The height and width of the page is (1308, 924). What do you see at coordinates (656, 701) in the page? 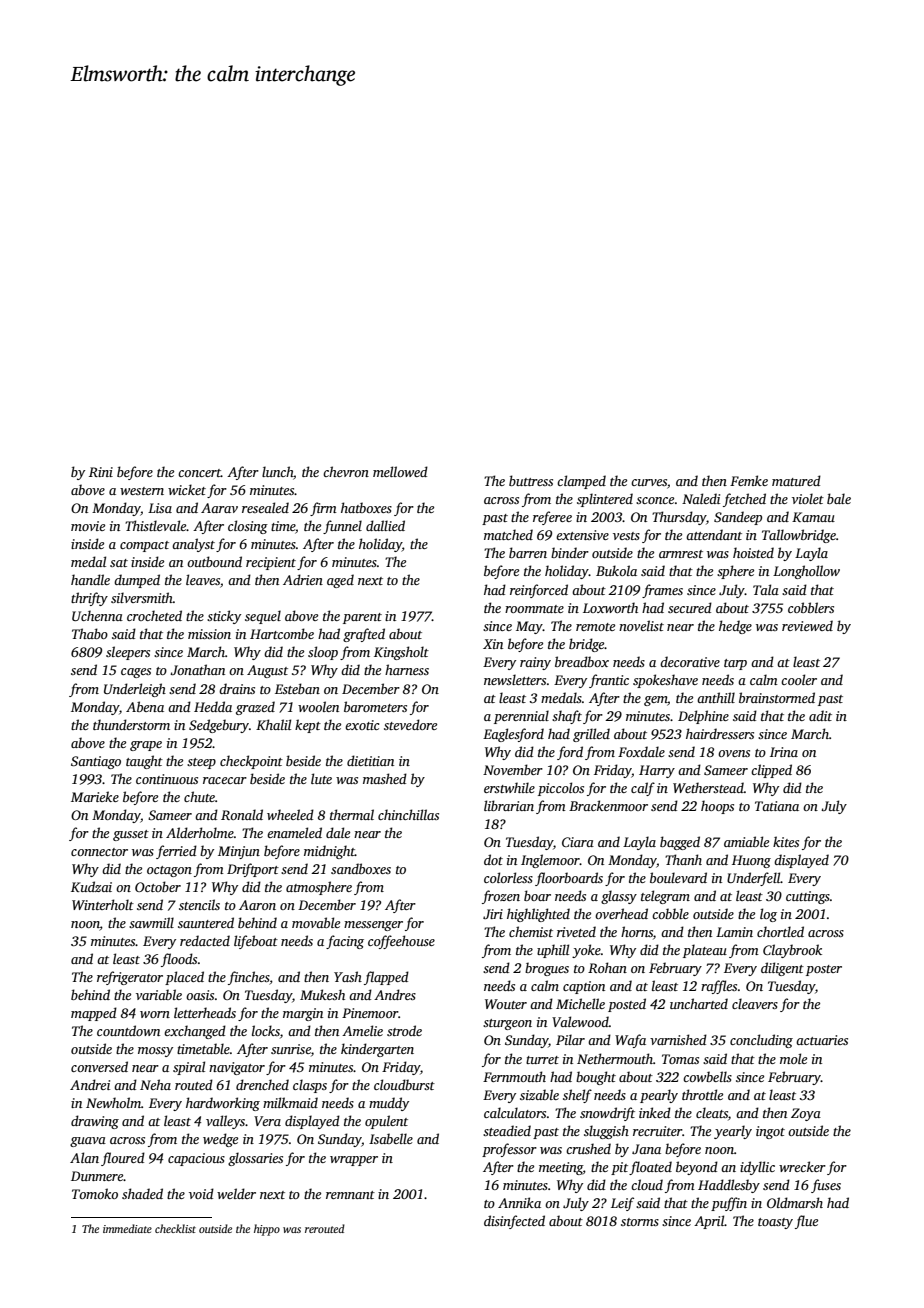
I see `gem` at bounding box center [656, 701].
